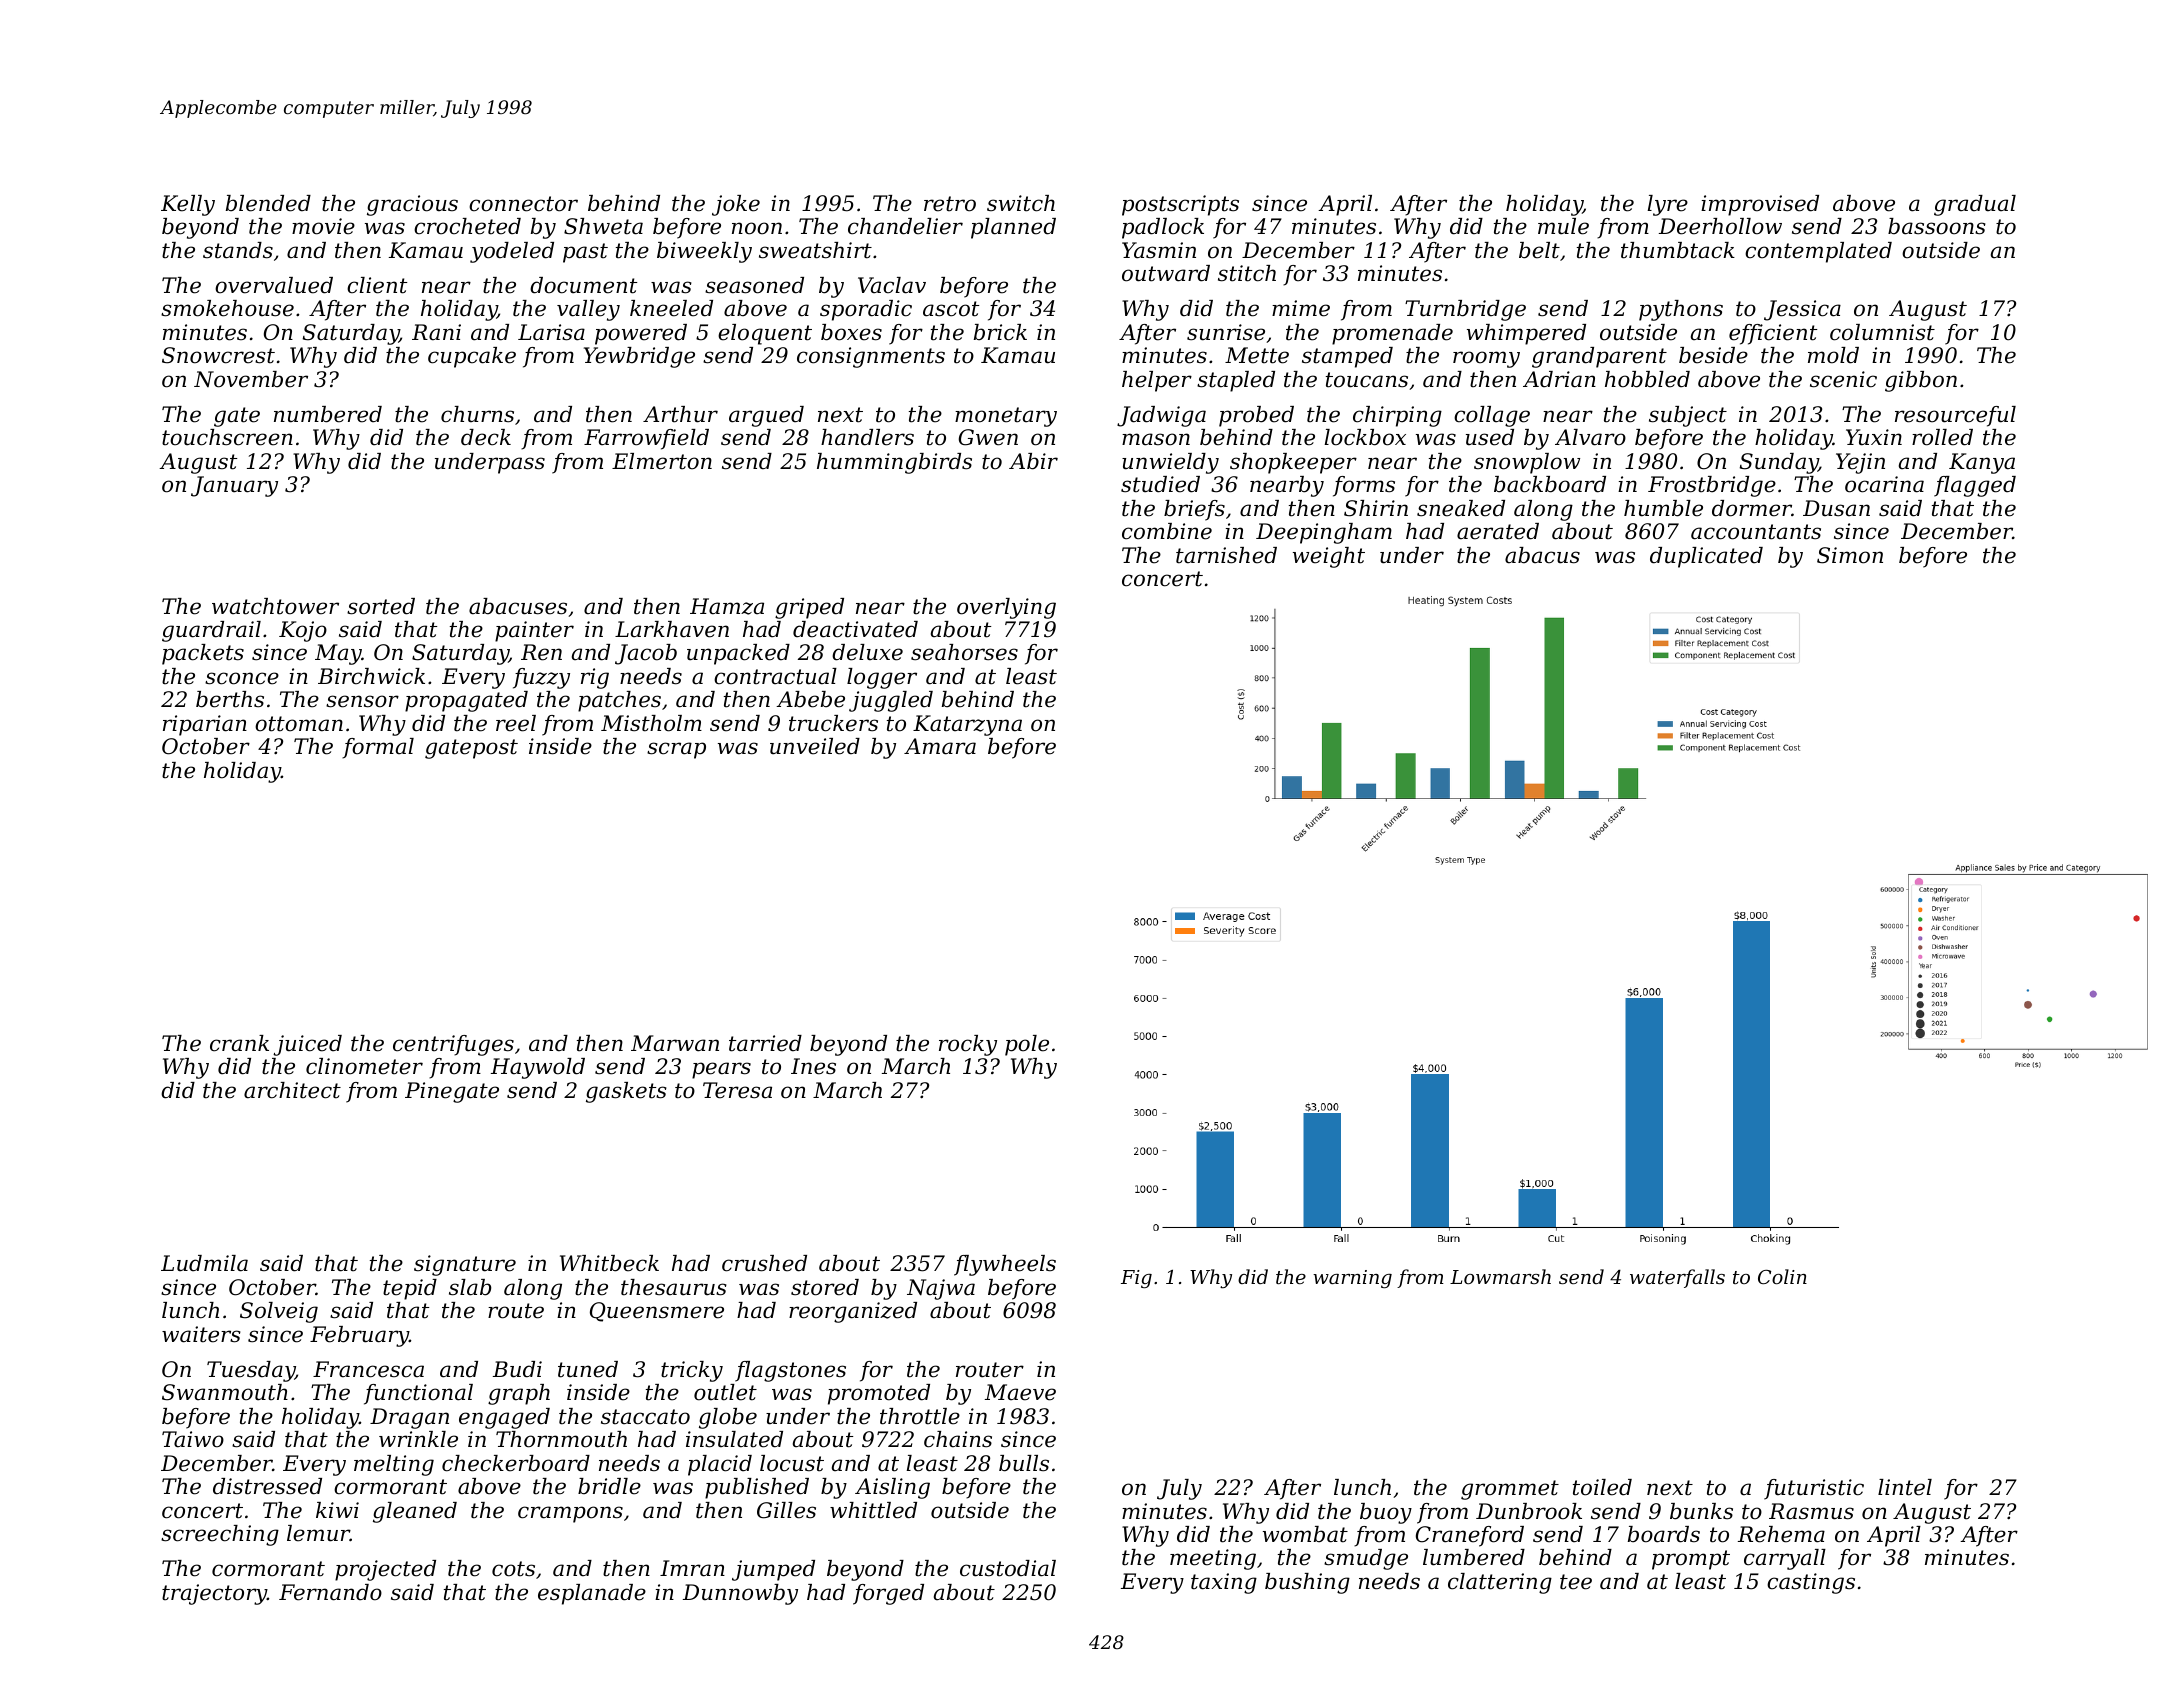 The height and width of the screenshot is (1683, 2178). I want to click on Fernando, so click(330, 1592).
